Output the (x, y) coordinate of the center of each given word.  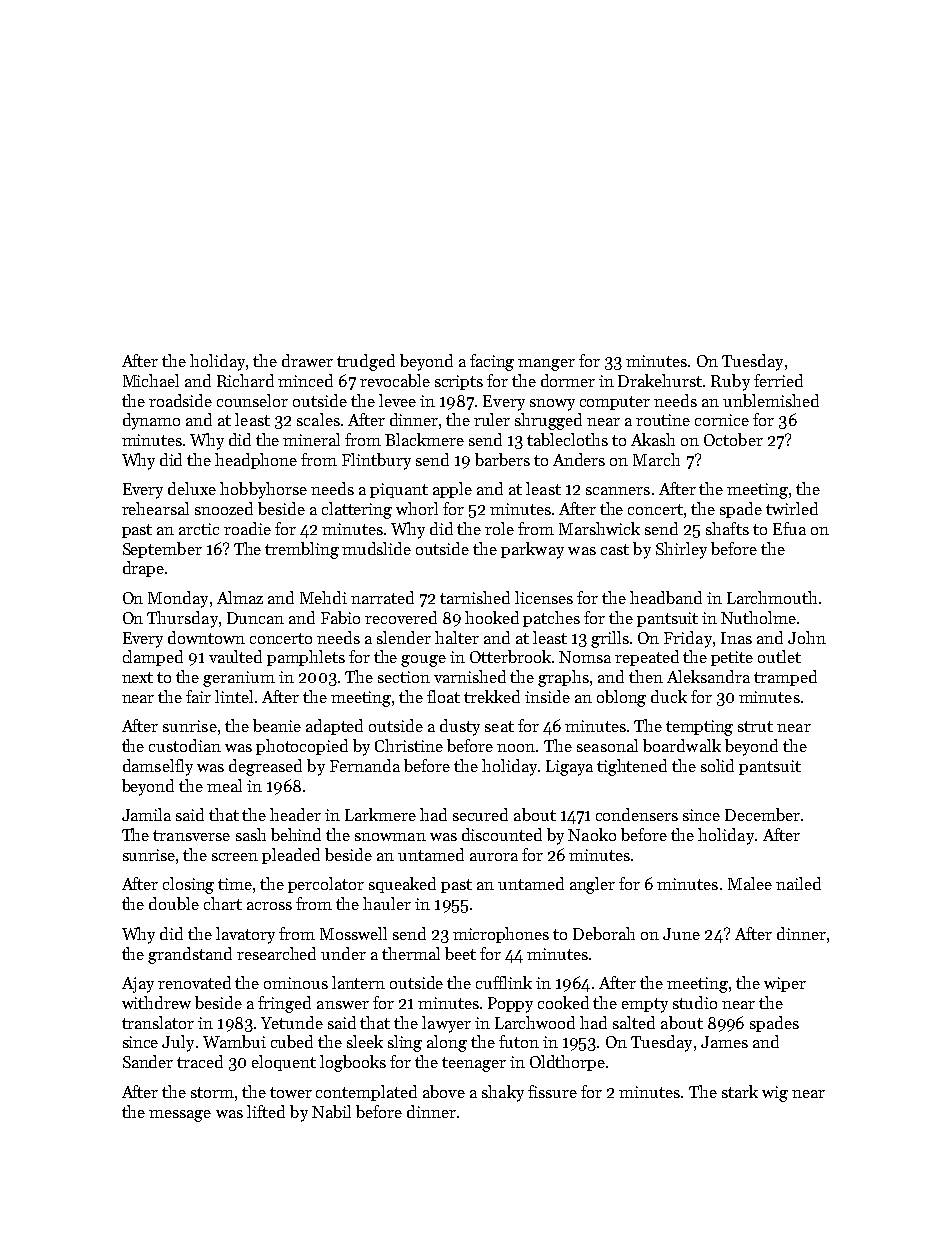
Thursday (182, 619)
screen (235, 857)
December (762, 814)
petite (732, 658)
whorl (417, 508)
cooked (563, 1002)
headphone (256, 461)
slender (404, 637)
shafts (727, 528)
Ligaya (569, 768)
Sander (148, 1061)
